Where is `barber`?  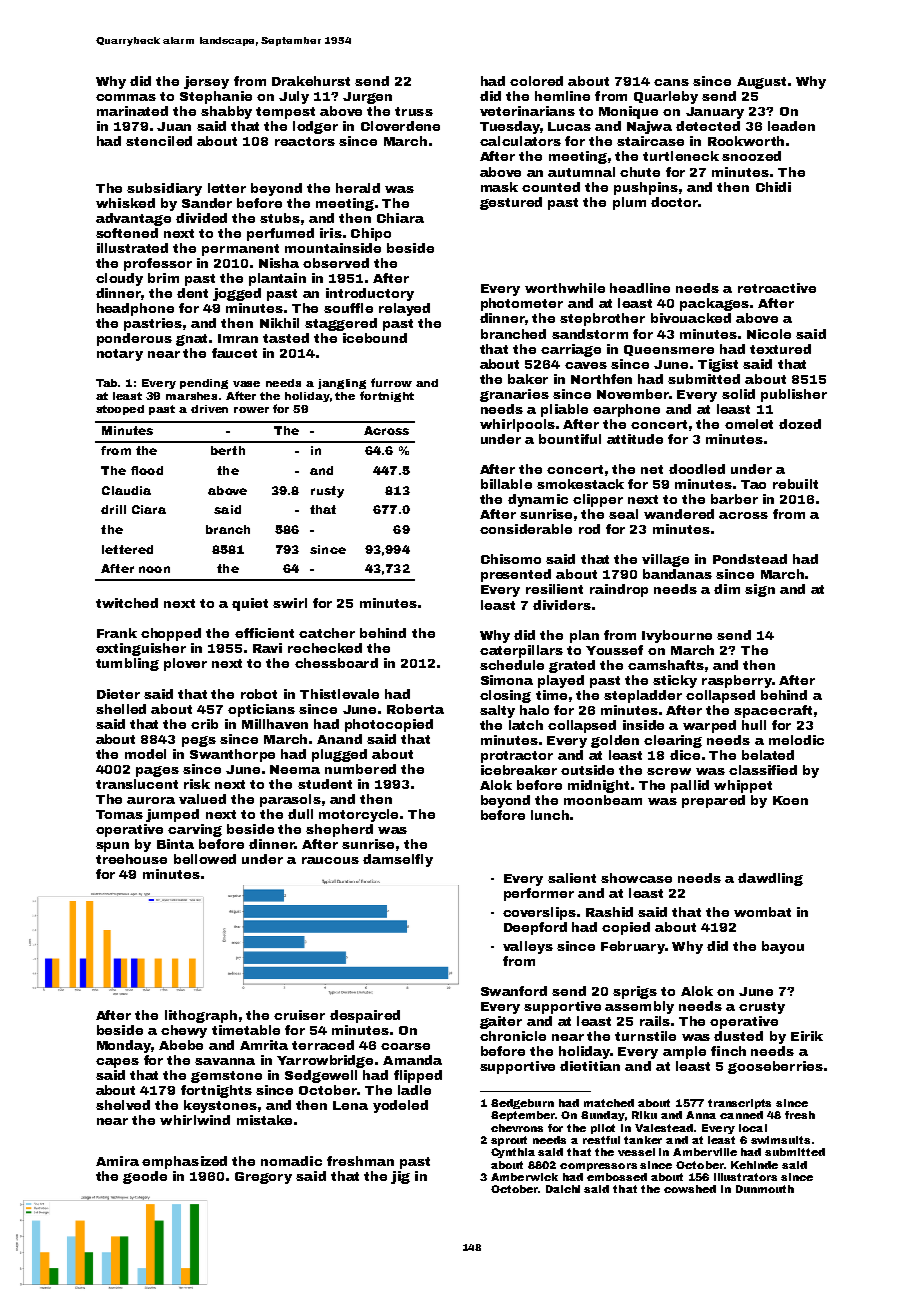
barber is located at coordinates (734, 499).
